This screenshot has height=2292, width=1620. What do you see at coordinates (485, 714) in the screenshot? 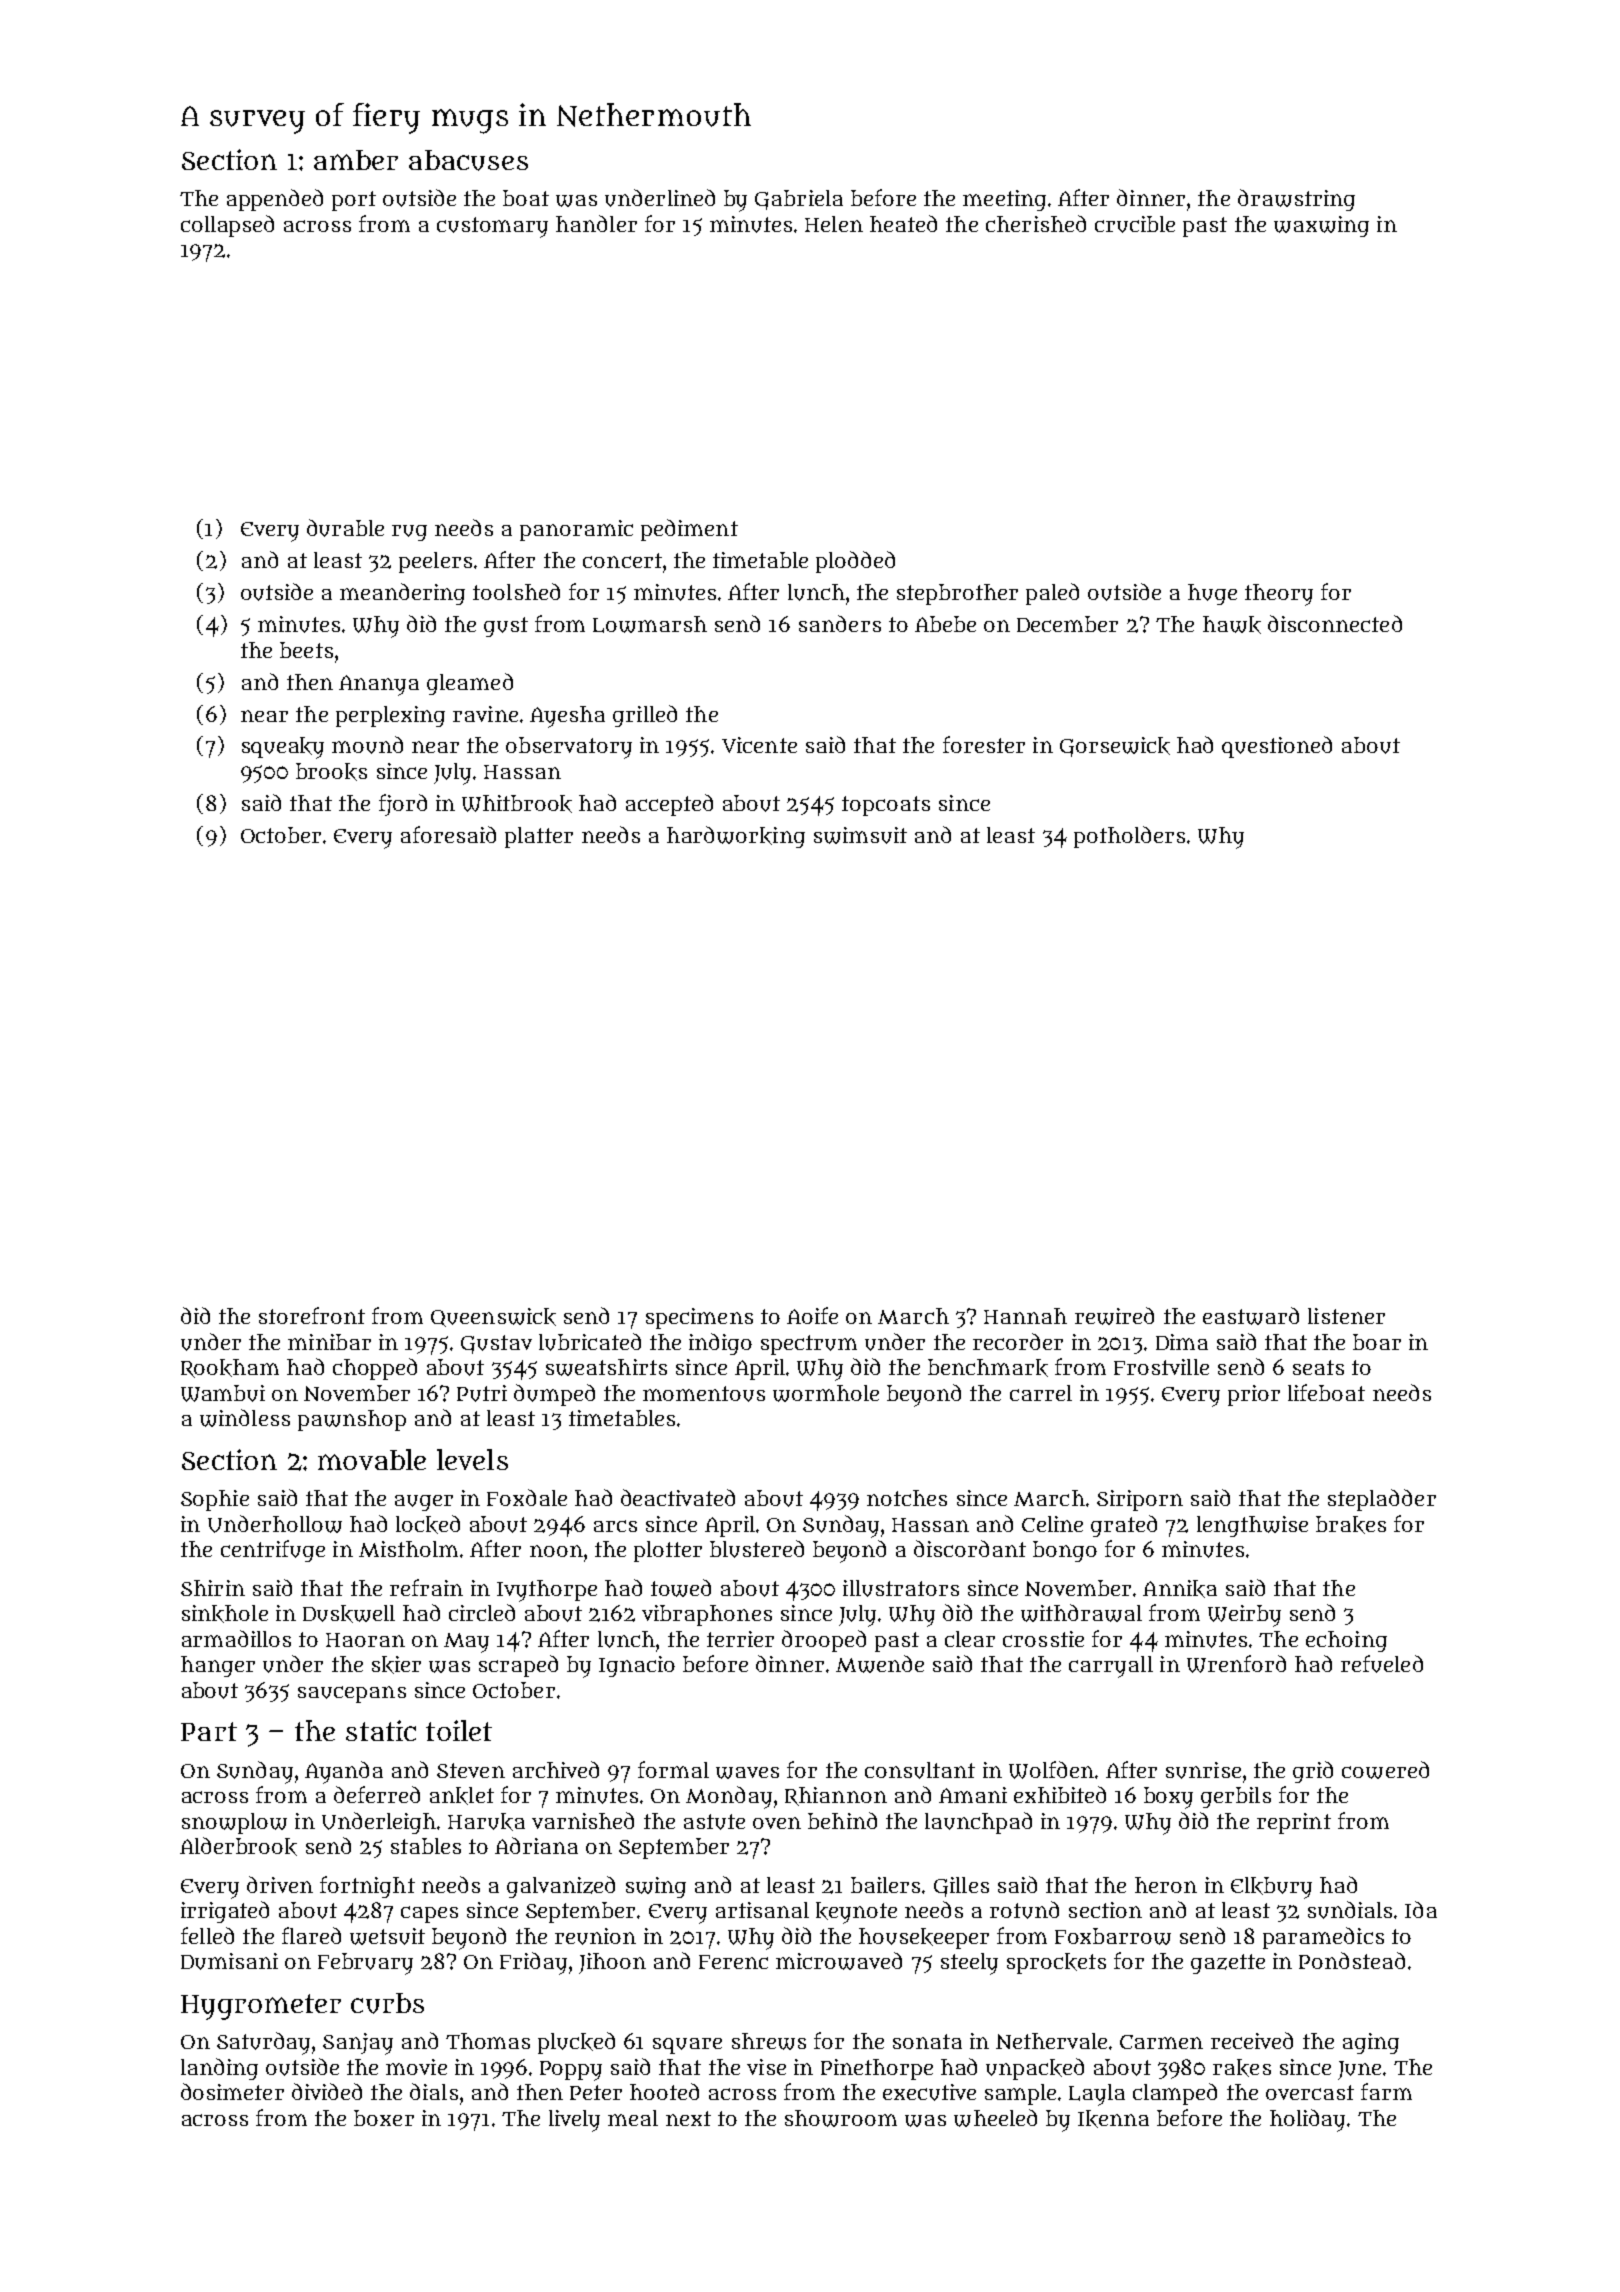
I see `ravine` at bounding box center [485, 714].
